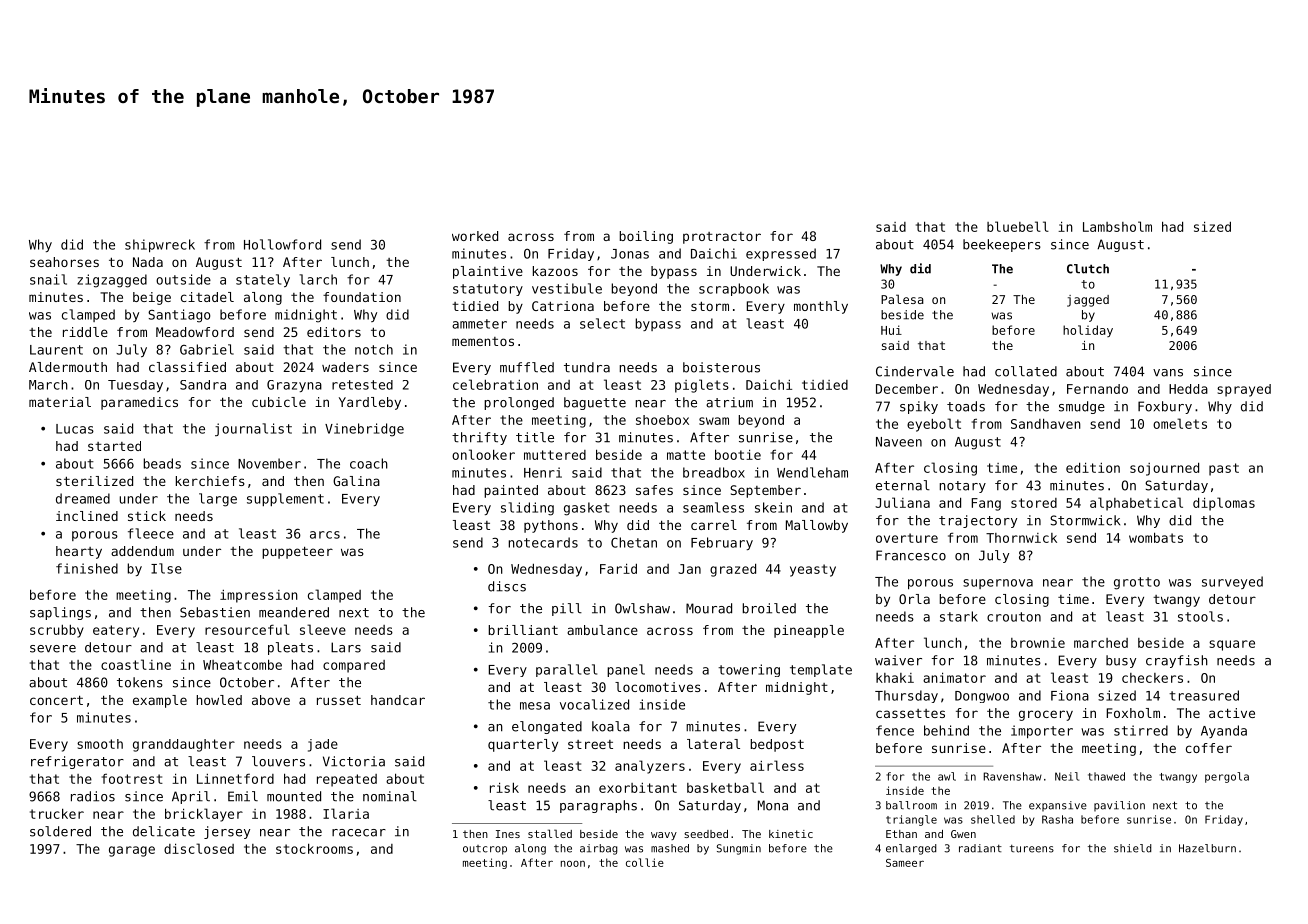 The image size is (1308, 924). Describe the element at coordinates (210, 481) in the screenshot. I see `kerchiefs` at that location.
